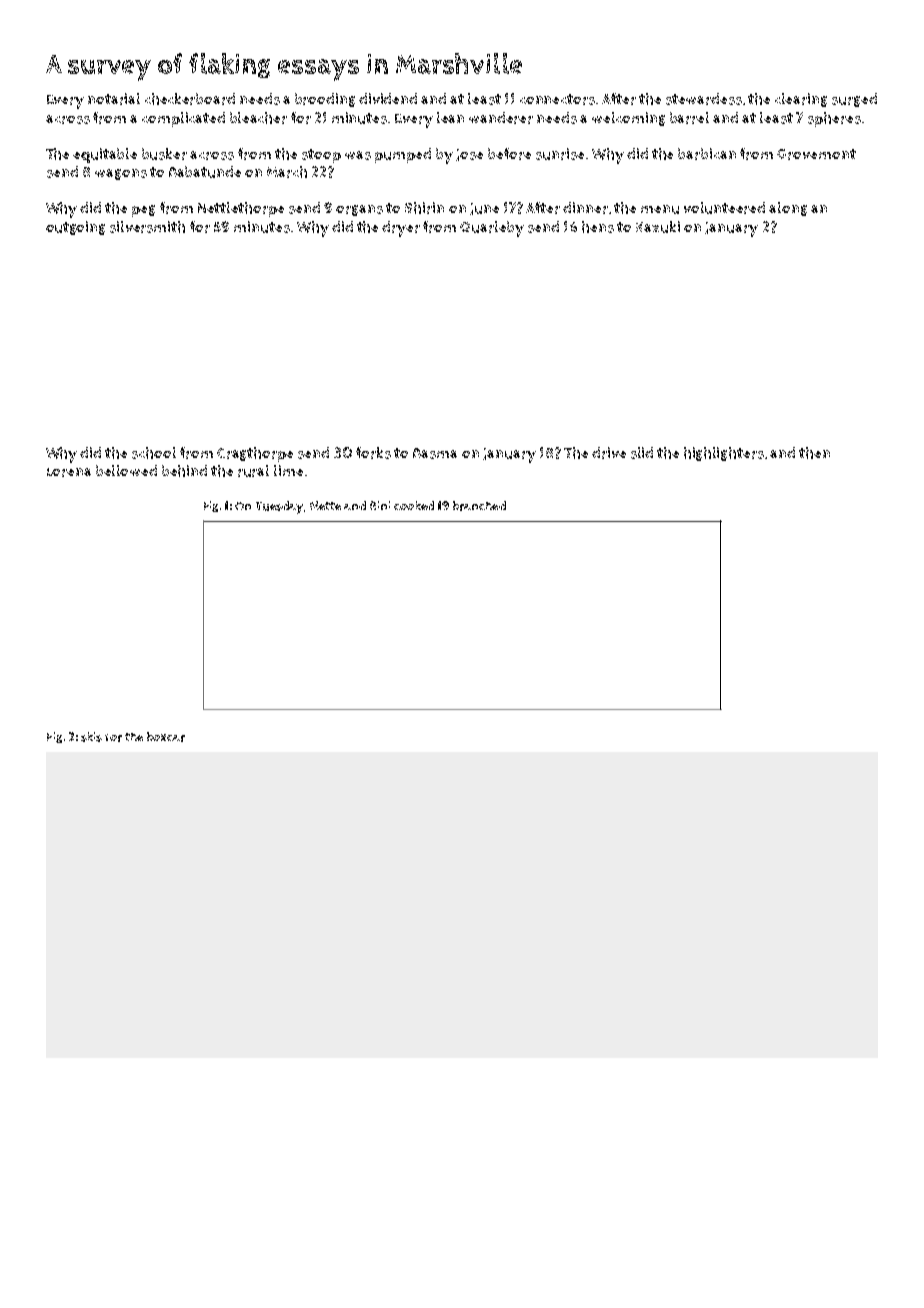  What do you see at coordinates (501, 118) in the screenshot?
I see `wanderer` at bounding box center [501, 118].
